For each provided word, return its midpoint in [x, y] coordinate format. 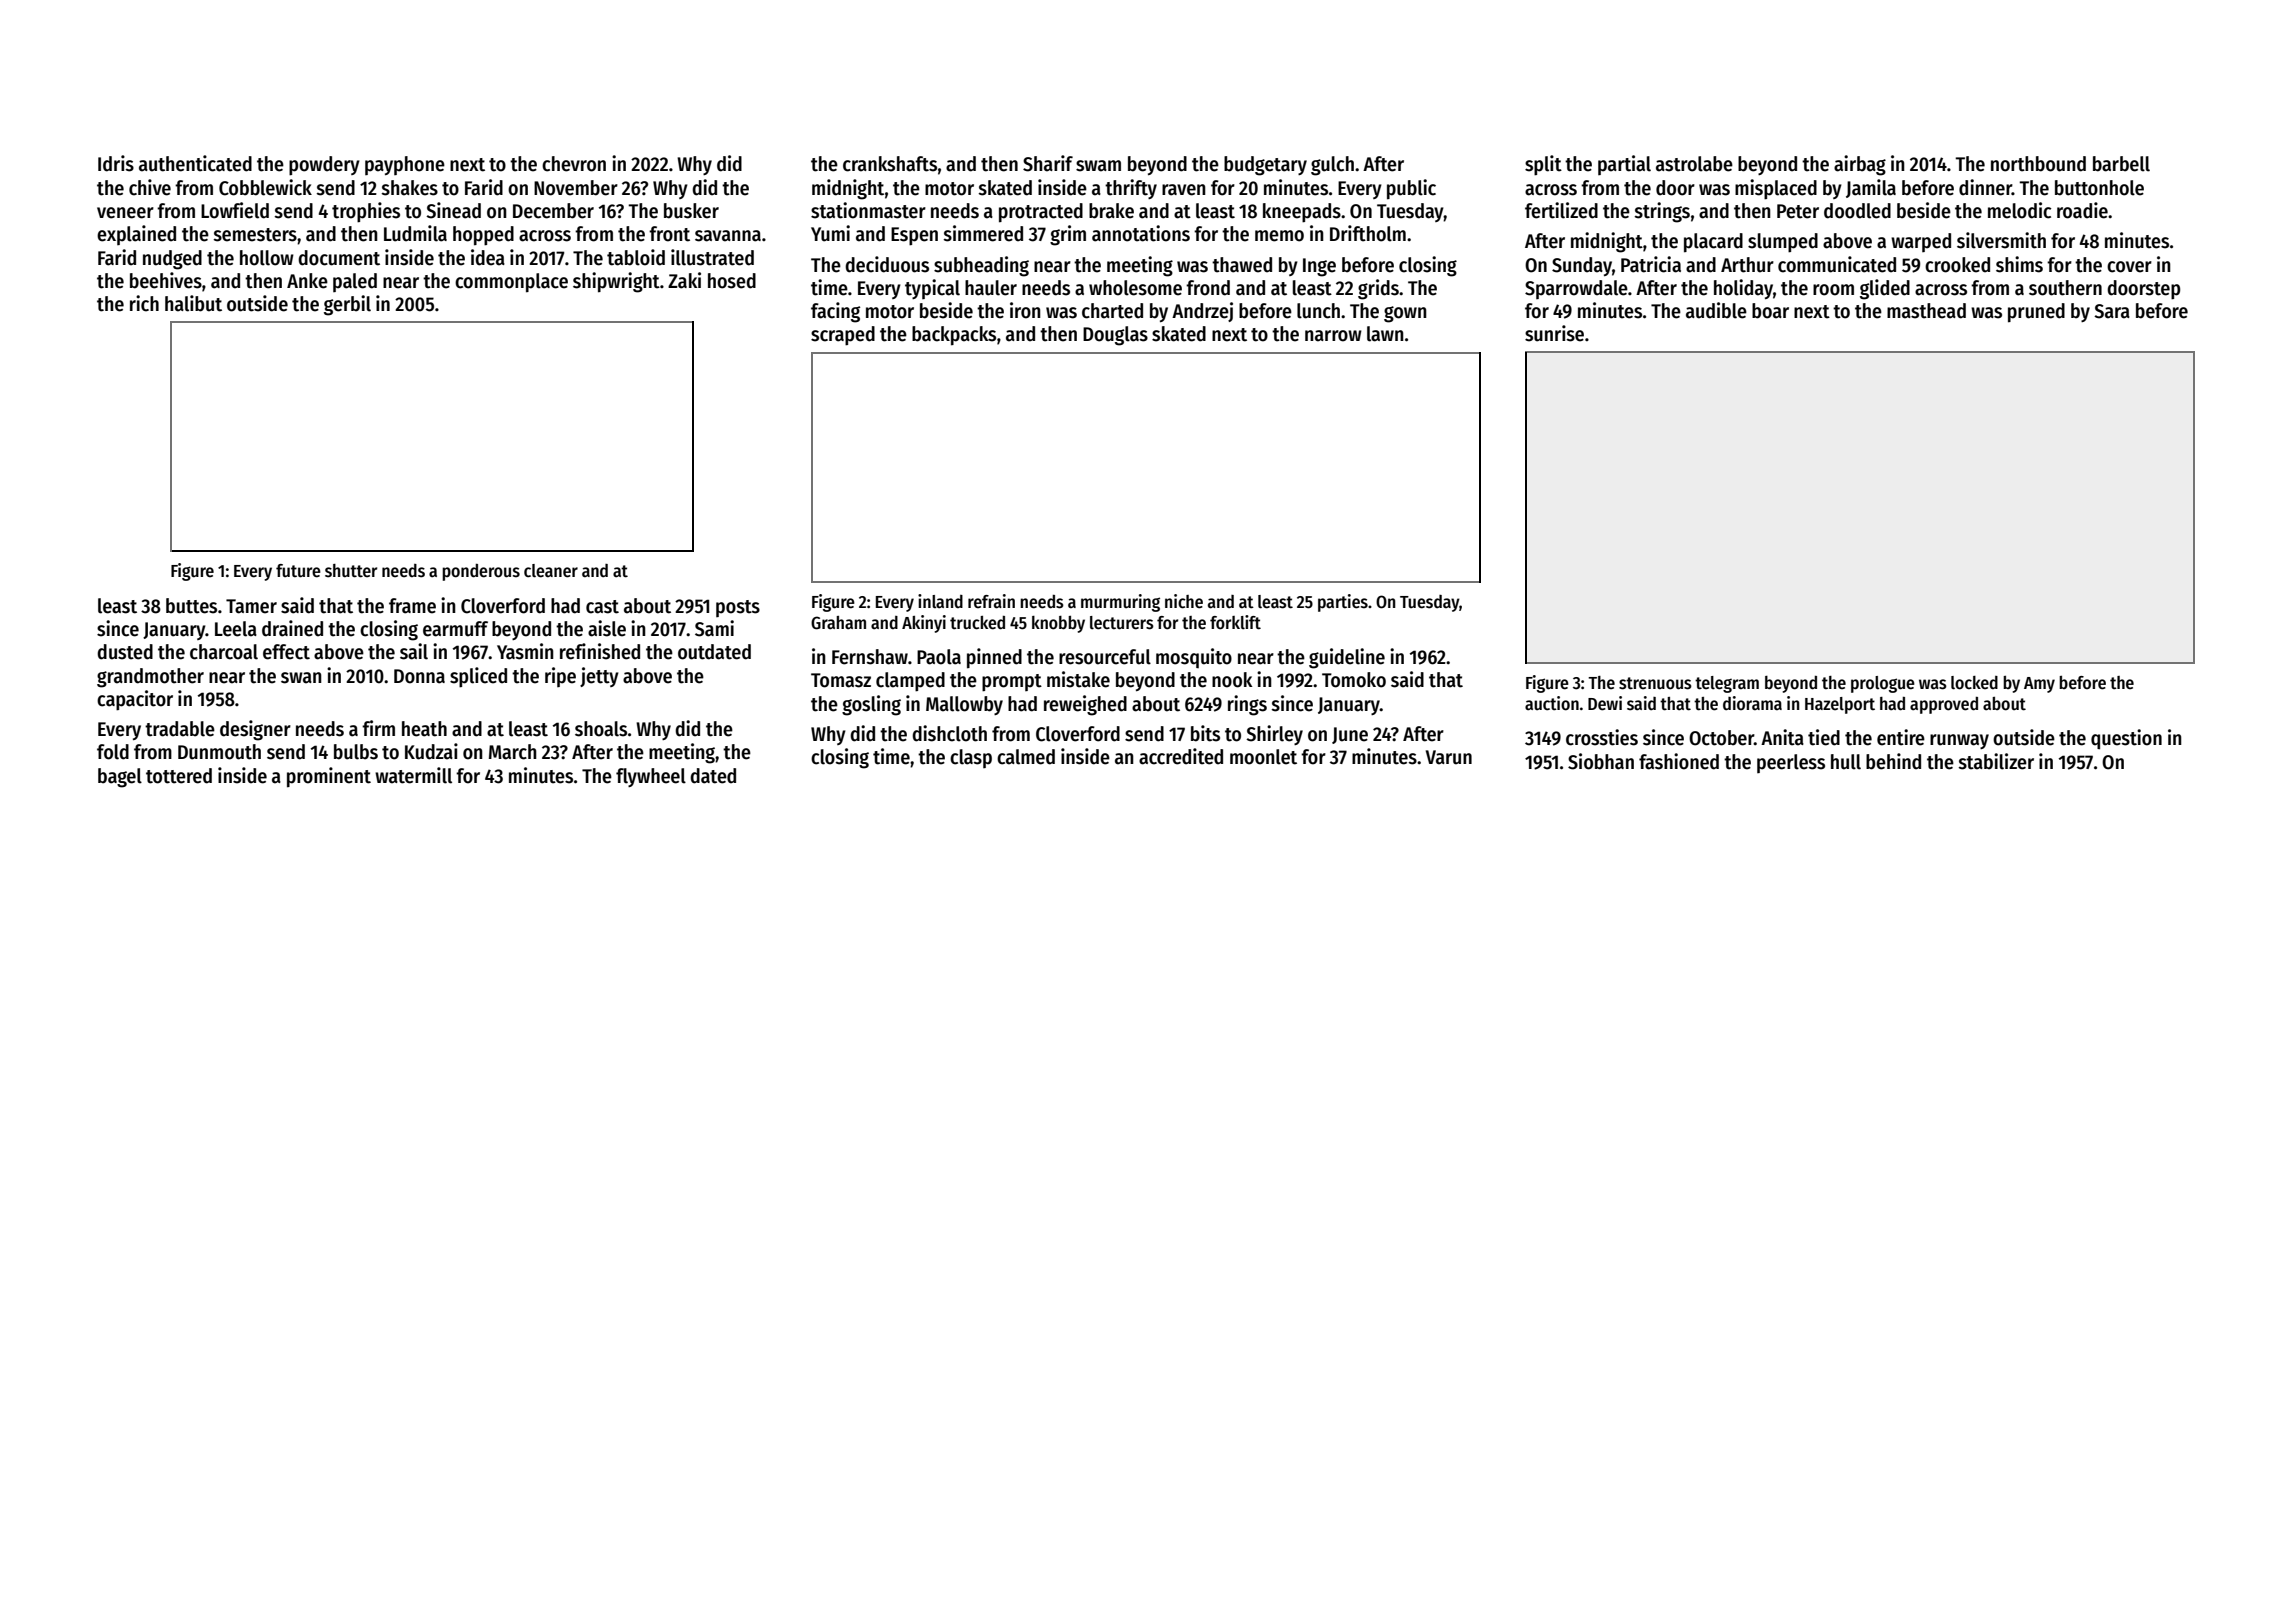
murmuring [1120, 603]
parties [1343, 603]
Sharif [1048, 163]
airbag [1860, 165]
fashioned [1679, 761]
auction [1552, 703]
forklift [1235, 622]
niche [1184, 601]
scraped [843, 336]
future [298, 571]
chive [150, 187]
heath [424, 729]
